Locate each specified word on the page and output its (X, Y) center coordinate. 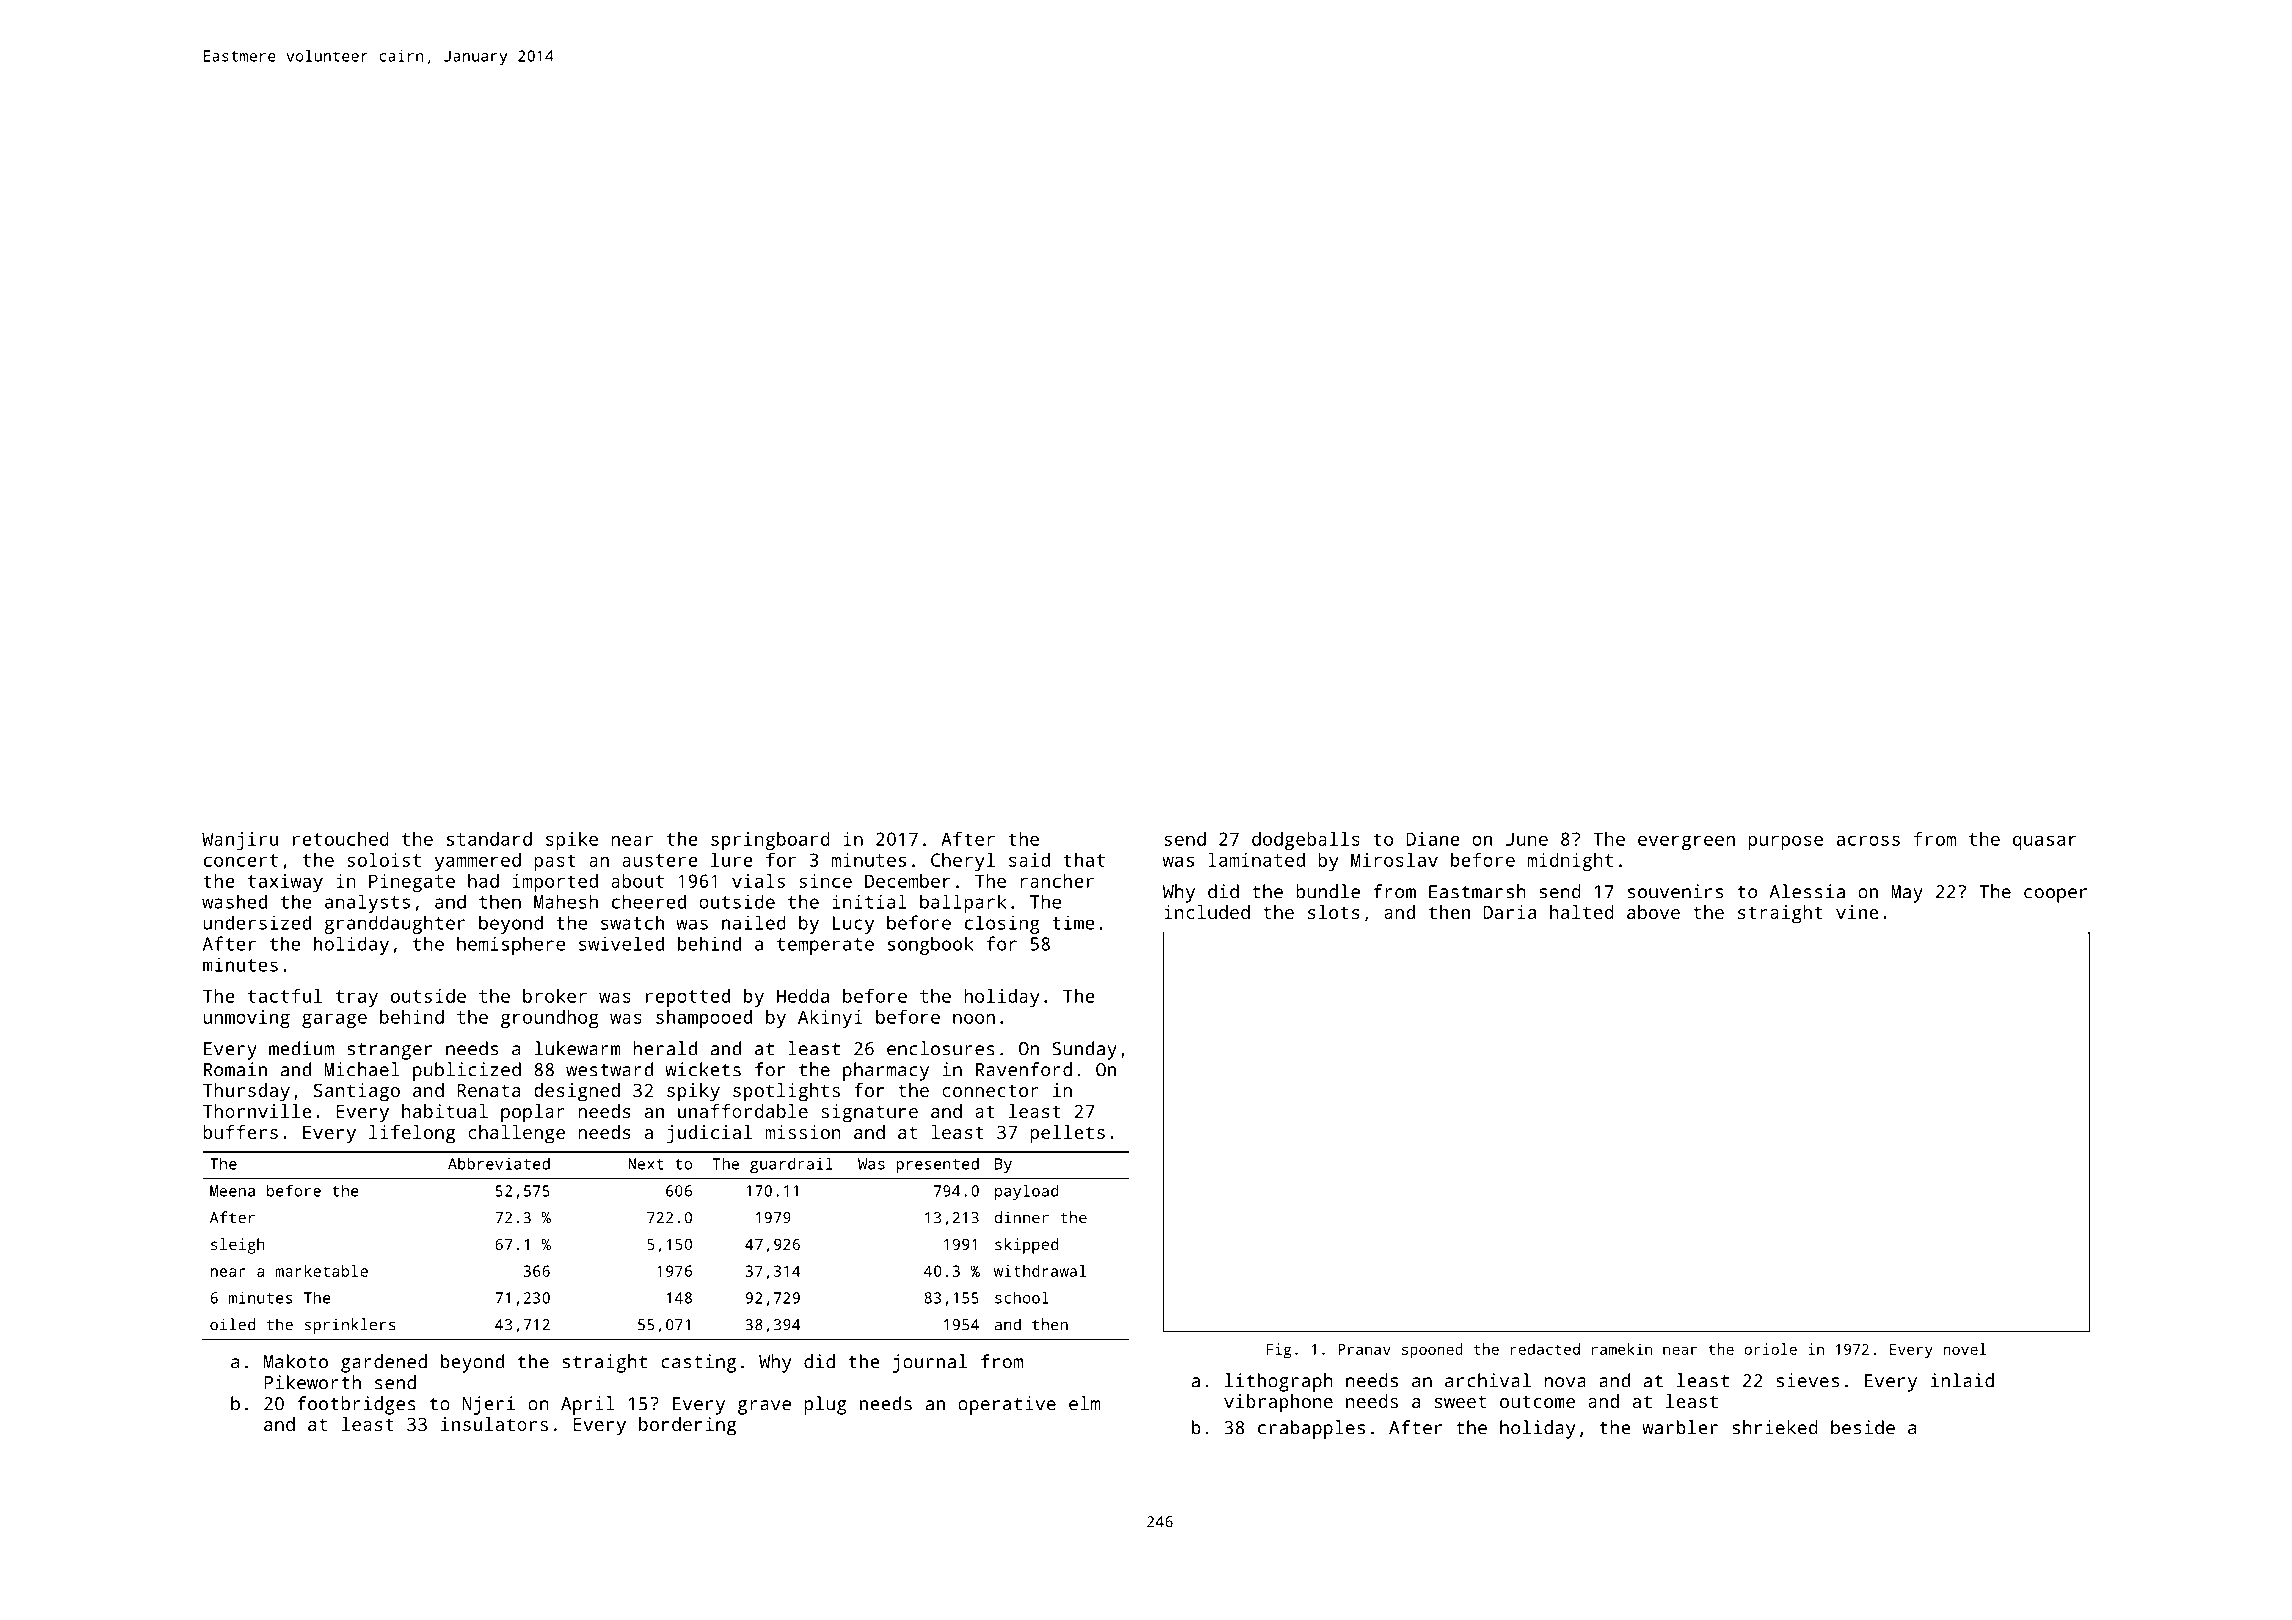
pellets (1067, 1134)
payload (1026, 1192)
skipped (1026, 1246)
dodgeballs (1306, 841)
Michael (362, 1069)
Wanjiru (240, 841)
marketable (321, 1271)
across (1868, 841)
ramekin (1622, 1349)
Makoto (296, 1361)
